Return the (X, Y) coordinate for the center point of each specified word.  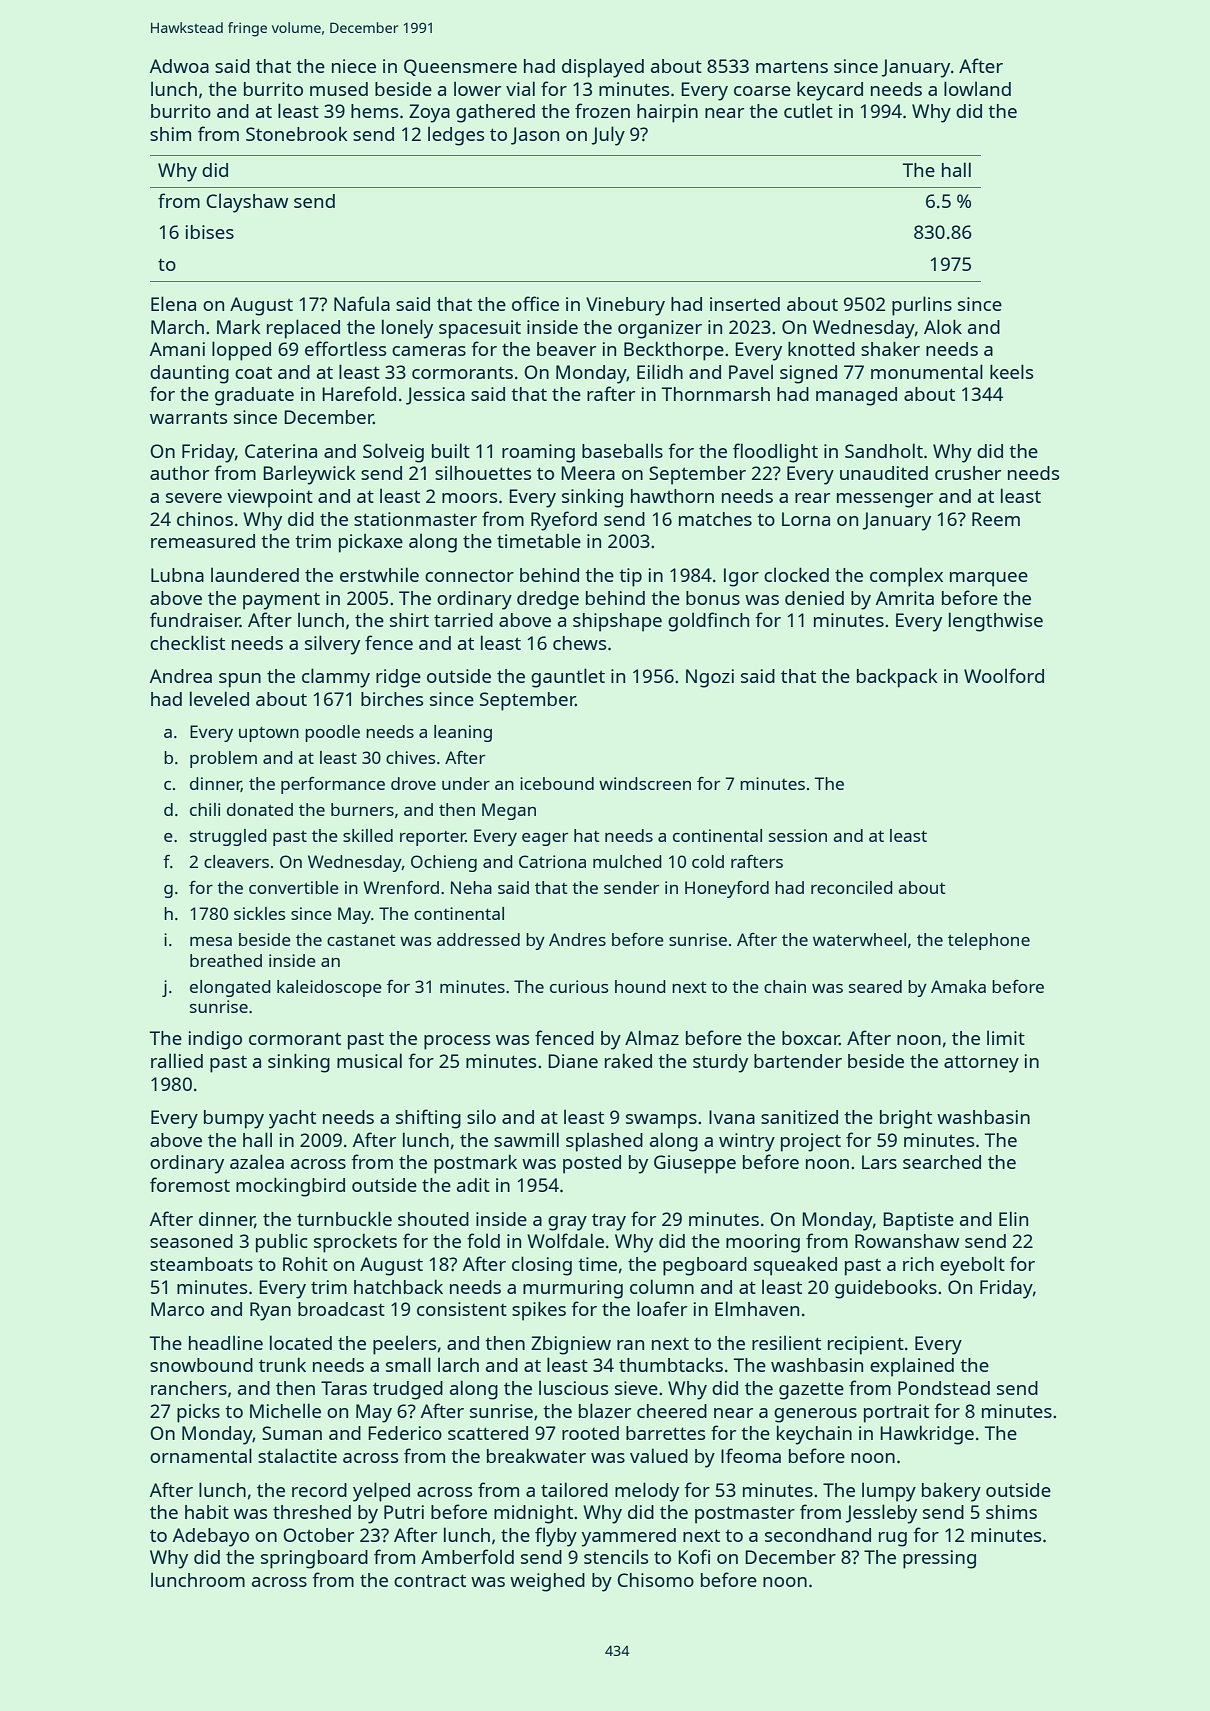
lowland (977, 88)
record (319, 1490)
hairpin (667, 113)
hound (640, 986)
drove (413, 783)
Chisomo (655, 1580)
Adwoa (179, 66)
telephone (989, 941)
